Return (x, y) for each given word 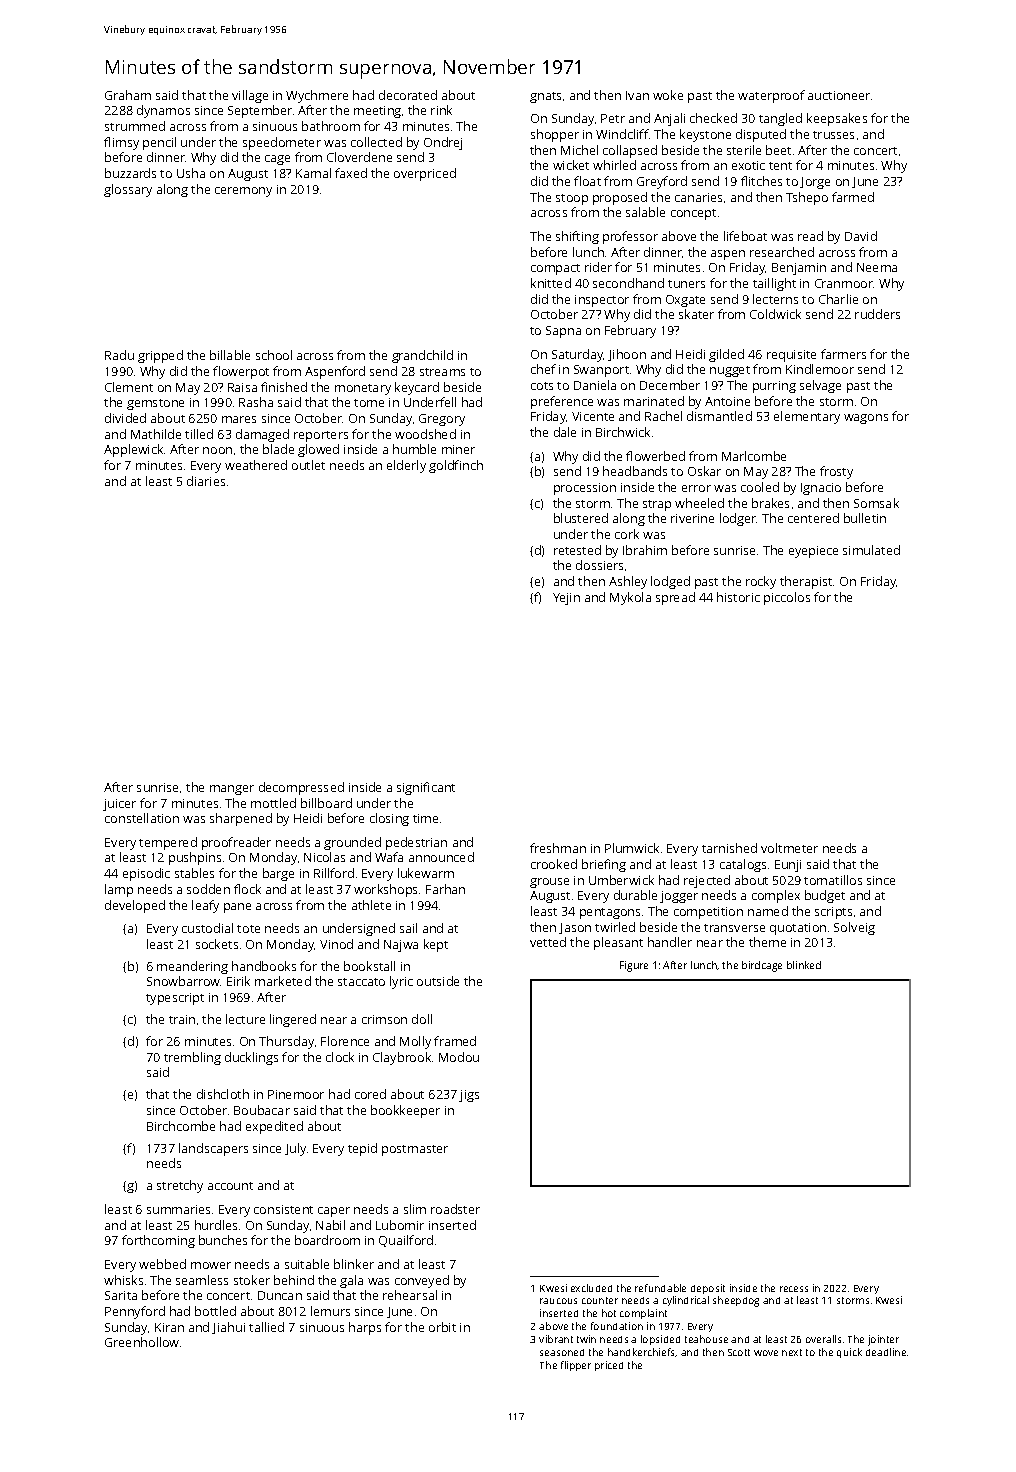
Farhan (445, 889)
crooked (554, 864)
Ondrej (443, 143)
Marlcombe (754, 456)
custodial (207, 928)
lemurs (330, 1311)
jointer (883, 1340)
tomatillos (833, 880)
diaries (206, 481)
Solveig (854, 928)
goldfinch (456, 466)
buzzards (130, 173)
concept (693, 214)
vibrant (556, 1339)
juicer (119, 805)
